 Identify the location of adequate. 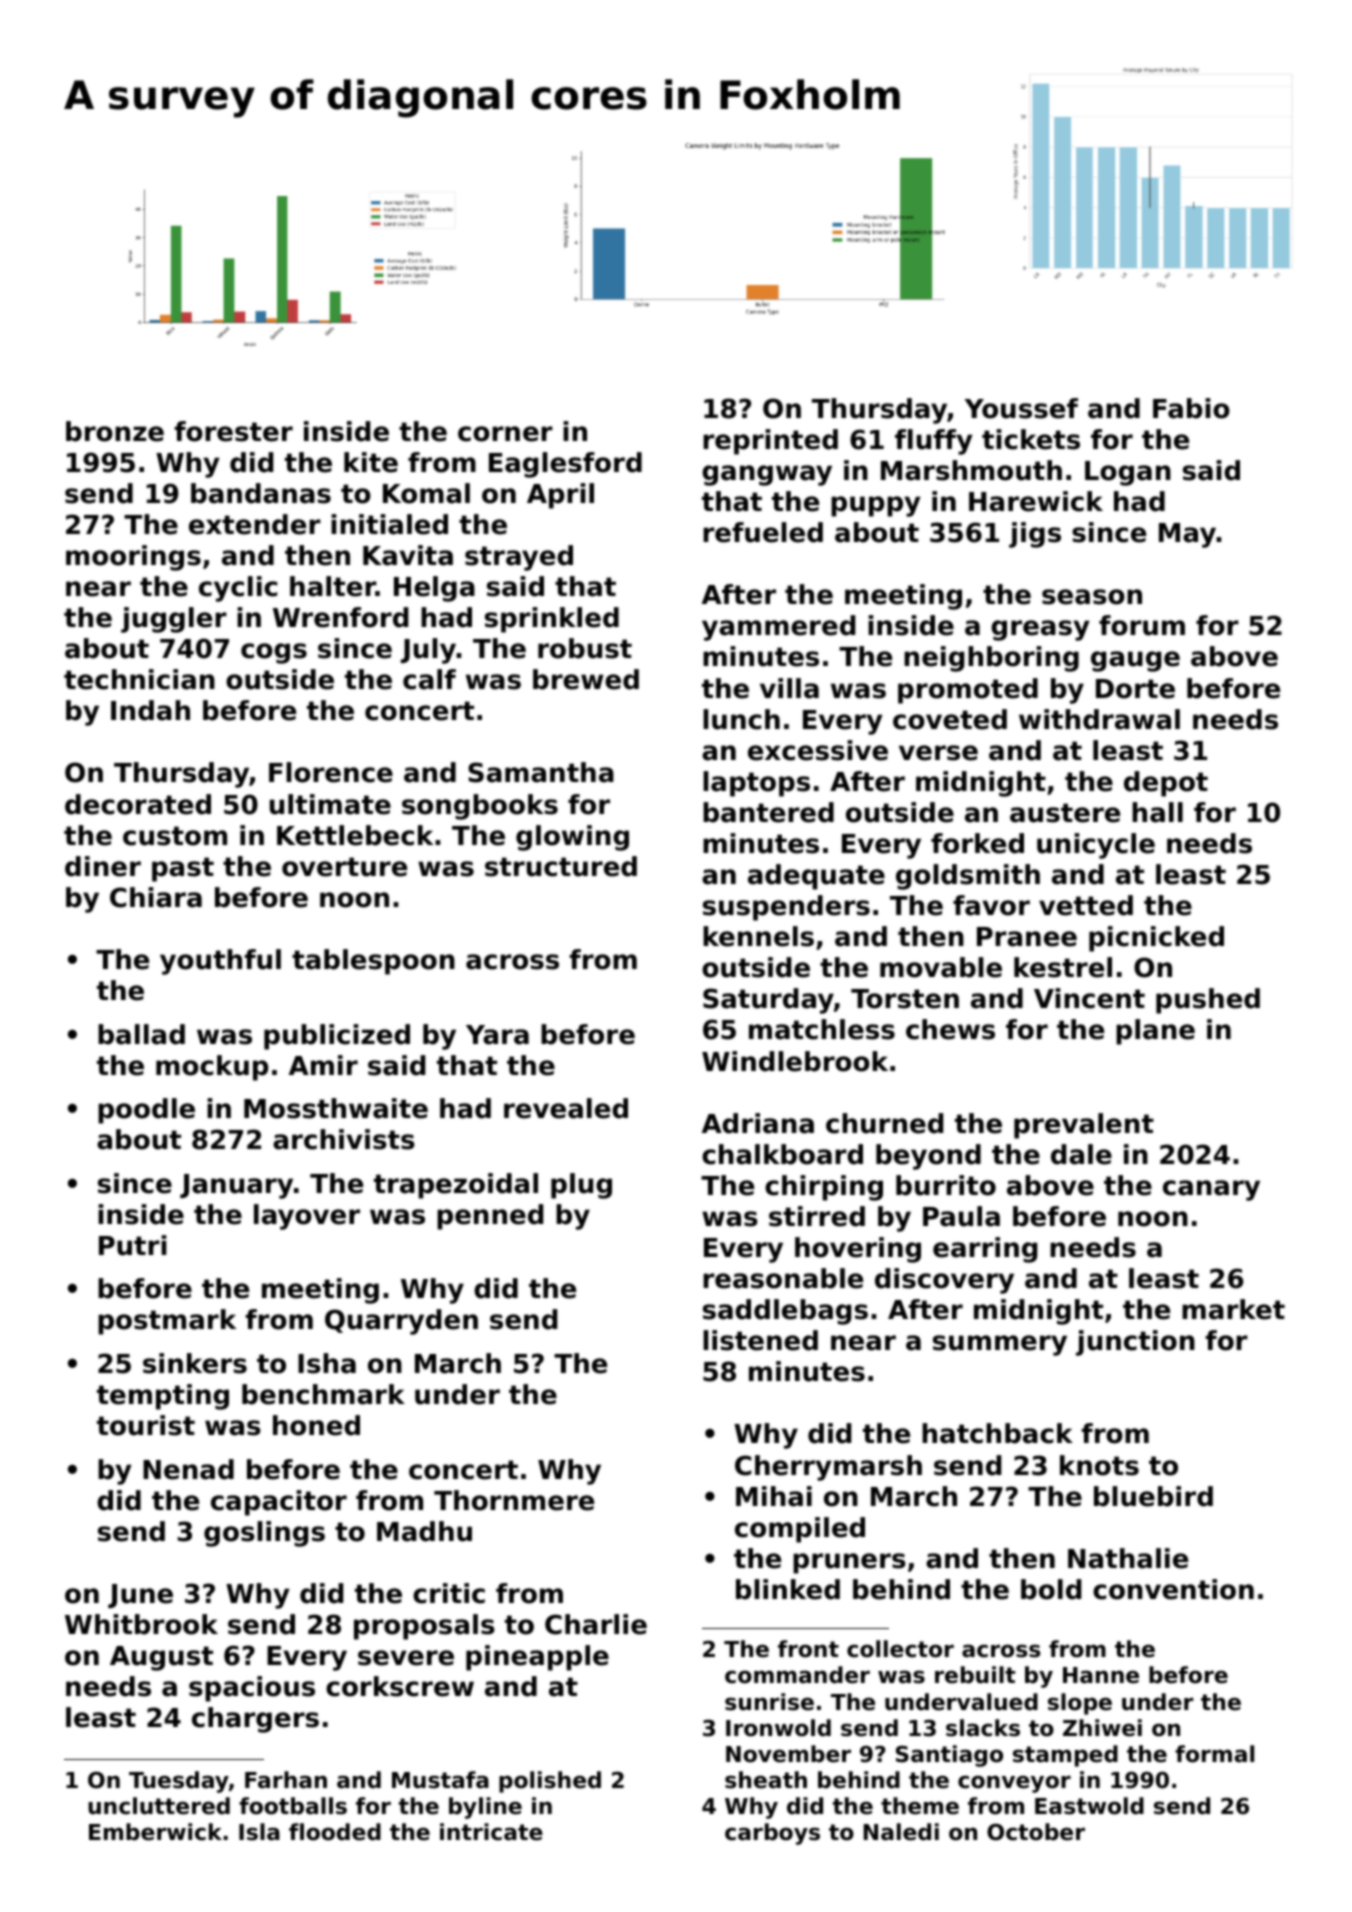
(816, 877).
